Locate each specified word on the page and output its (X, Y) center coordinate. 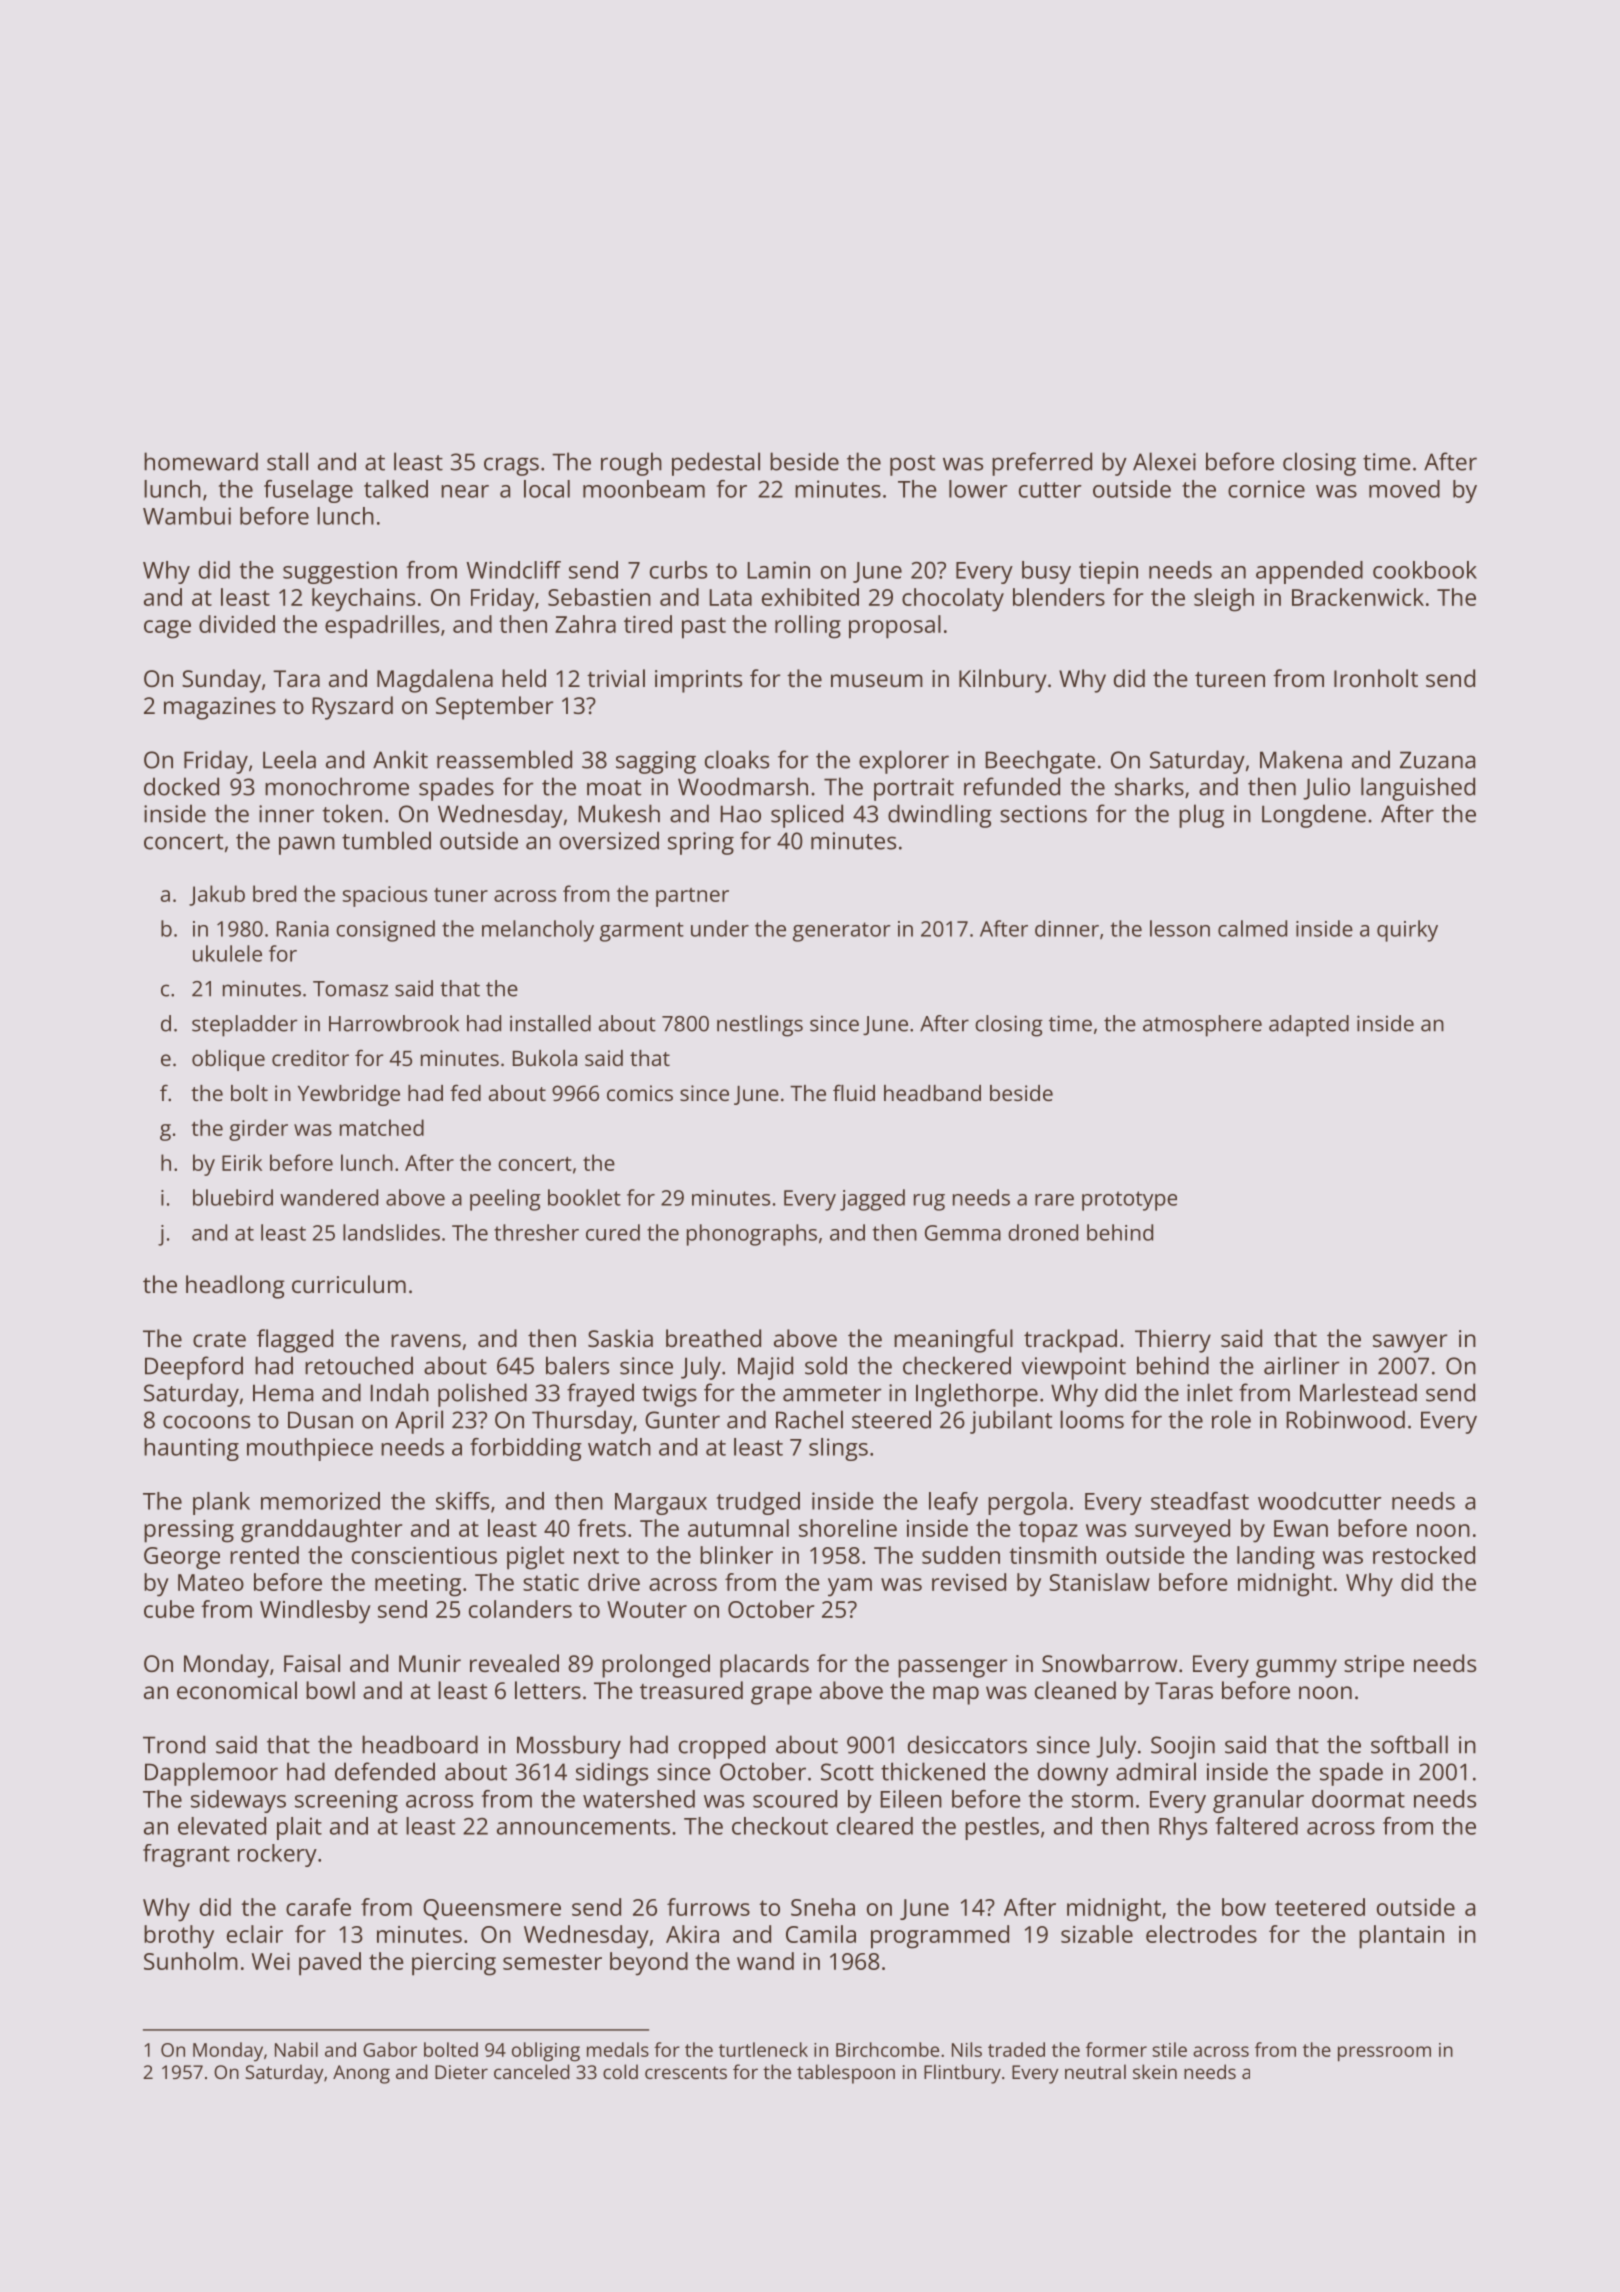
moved (1404, 489)
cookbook (1425, 570)
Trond (174, 1744)
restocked (1424, 1555)
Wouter (647, 1609)
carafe (318, 1907)
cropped (722, 1747)
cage (167, 629)
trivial (616, 678)
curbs (678, 570)
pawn (307, 845)
